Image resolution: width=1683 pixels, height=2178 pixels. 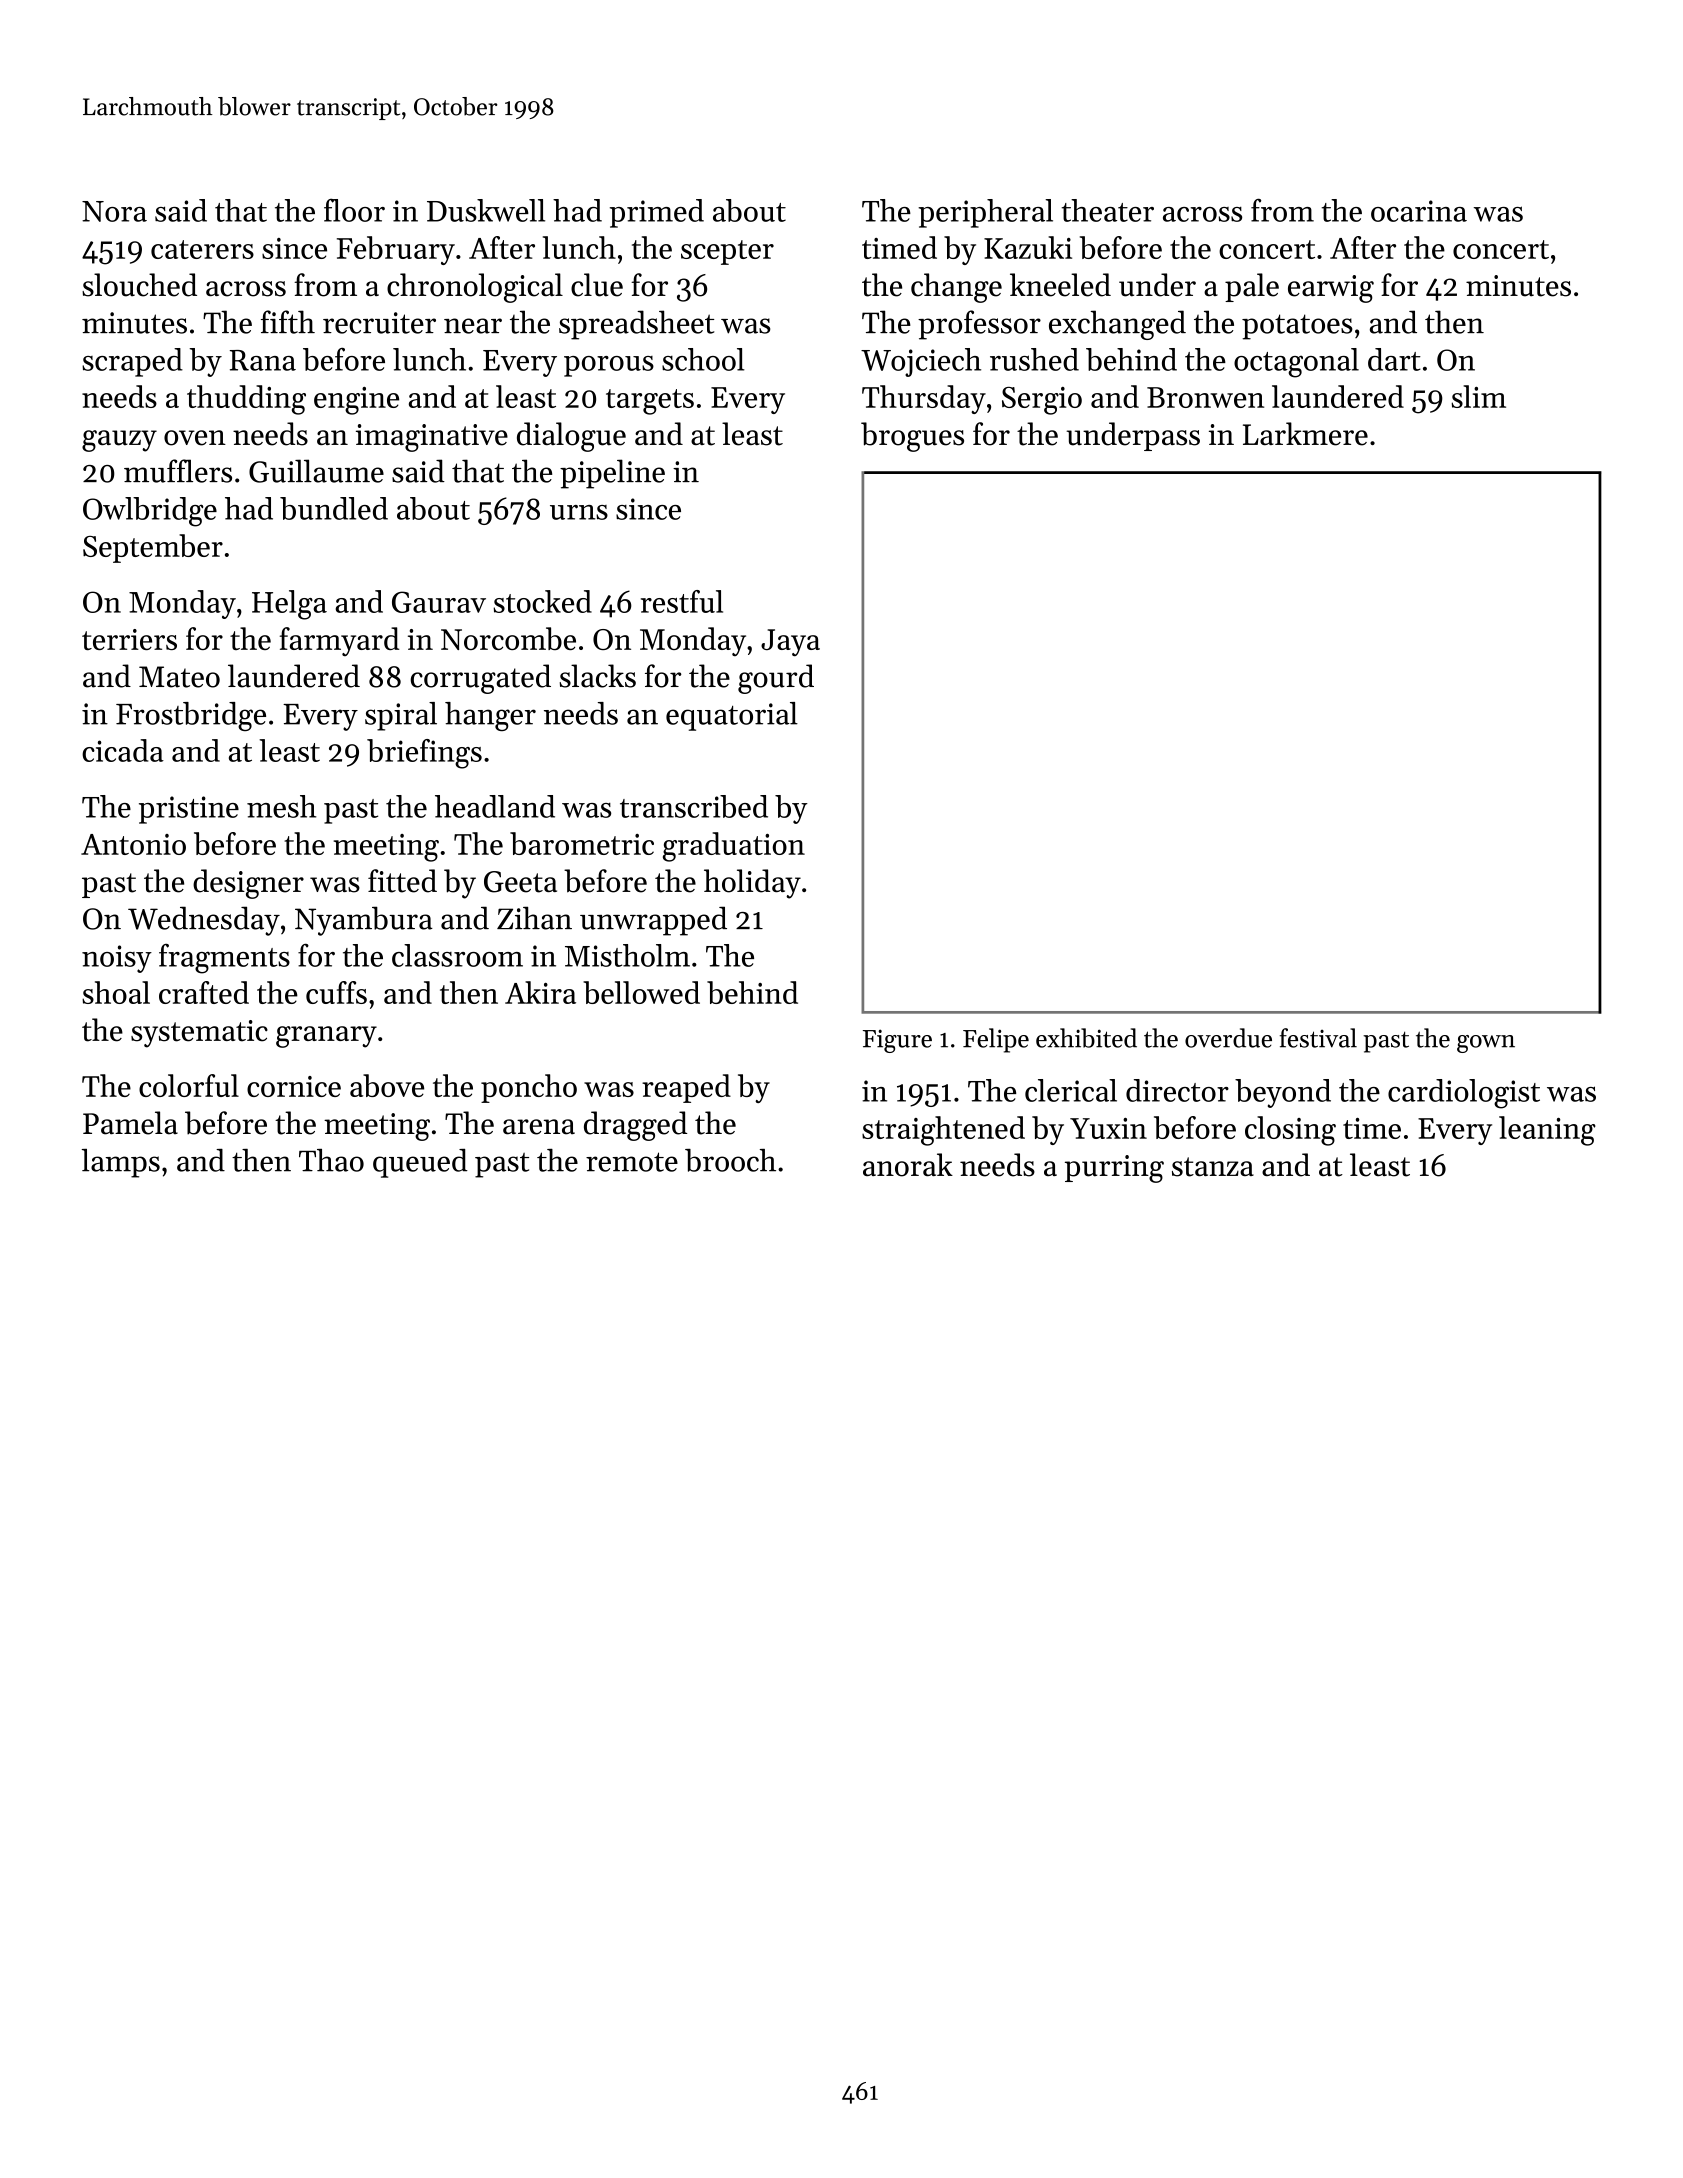 I want to click on Bronwen, so click(x=1205, y=397).
